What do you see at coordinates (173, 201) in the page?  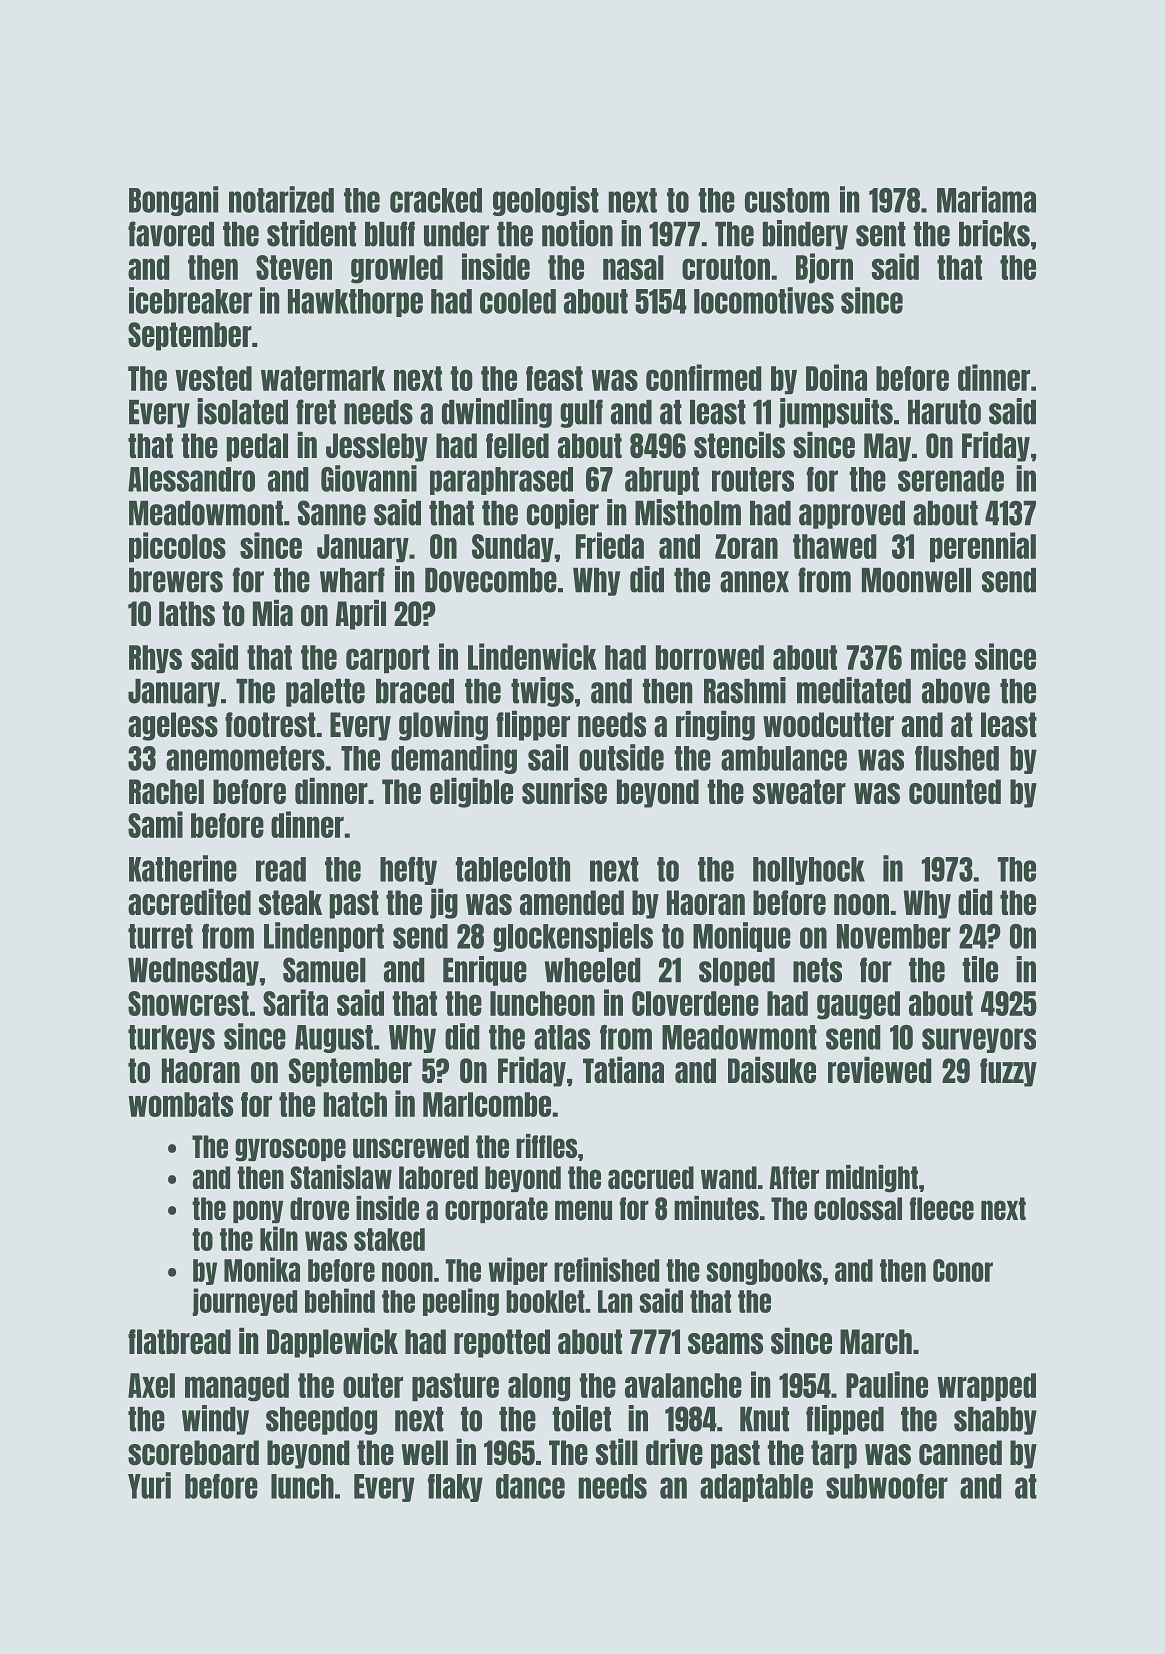 I see `Bongani` at bounding box center [173, 201].
